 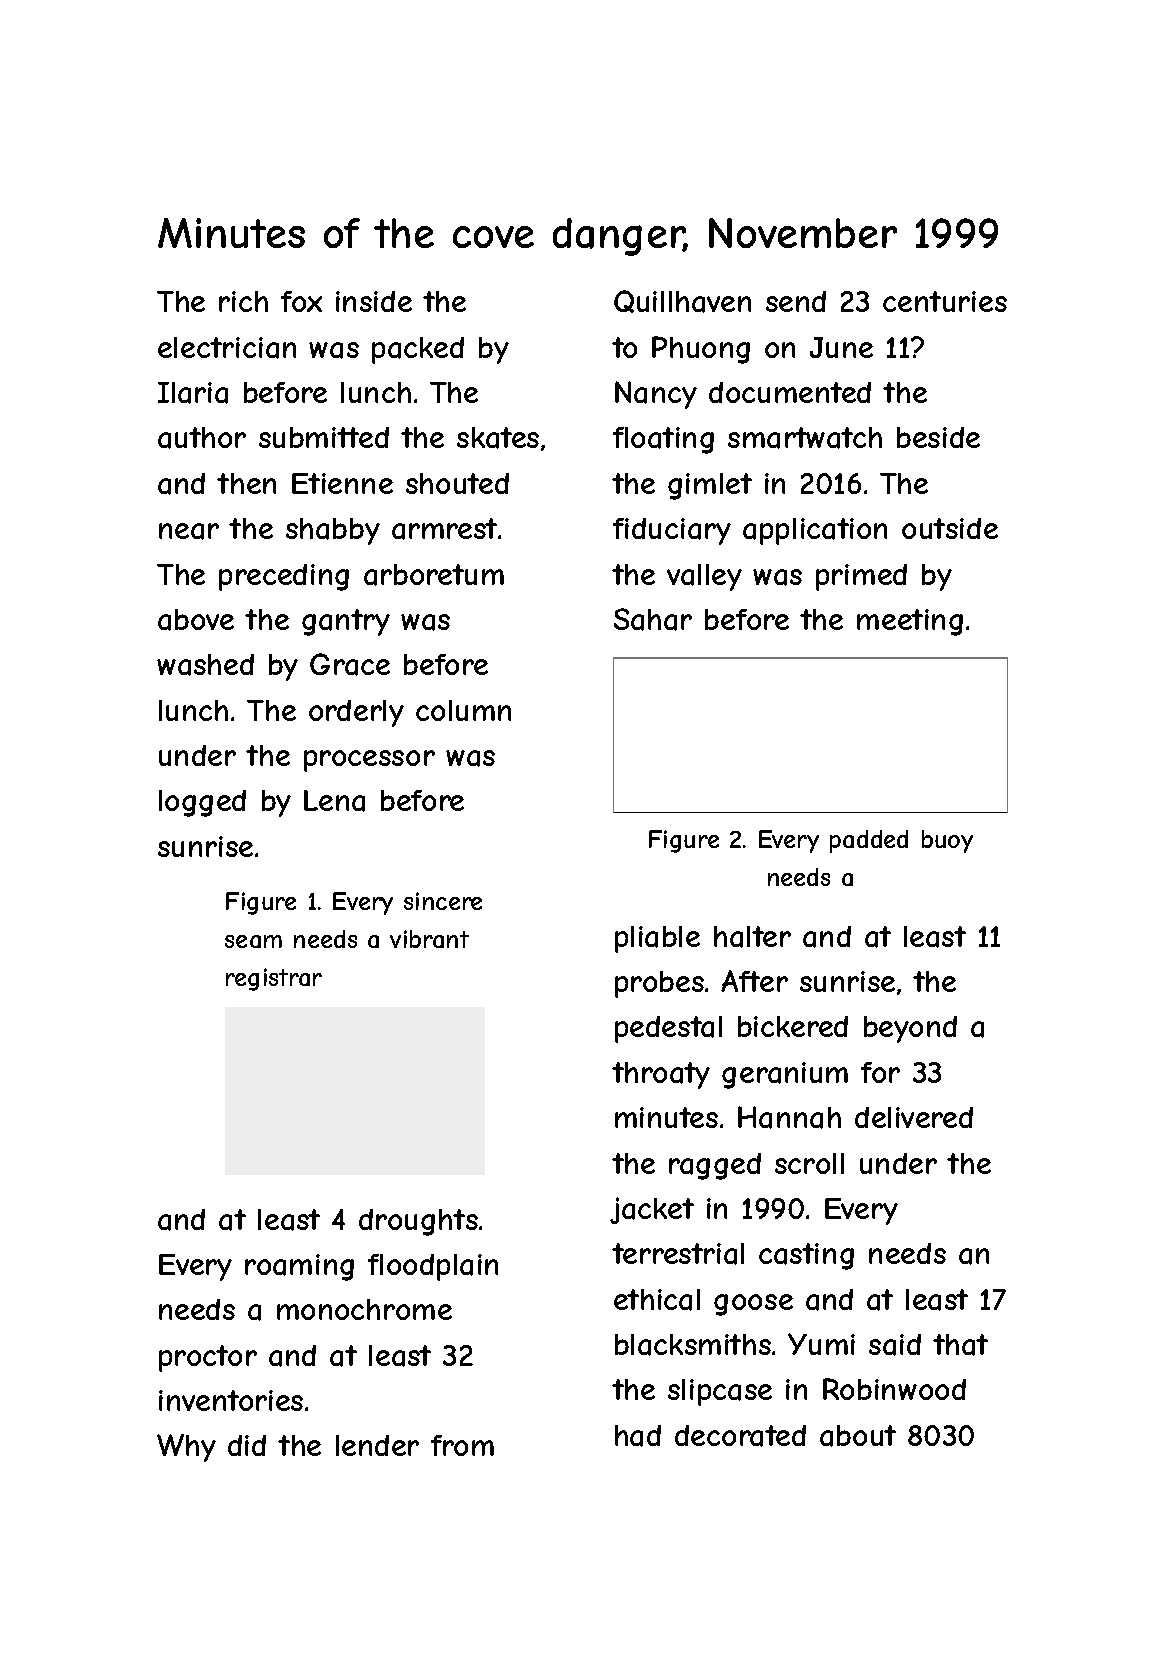 I want to click on orderly, so click(x=356, y=713).
